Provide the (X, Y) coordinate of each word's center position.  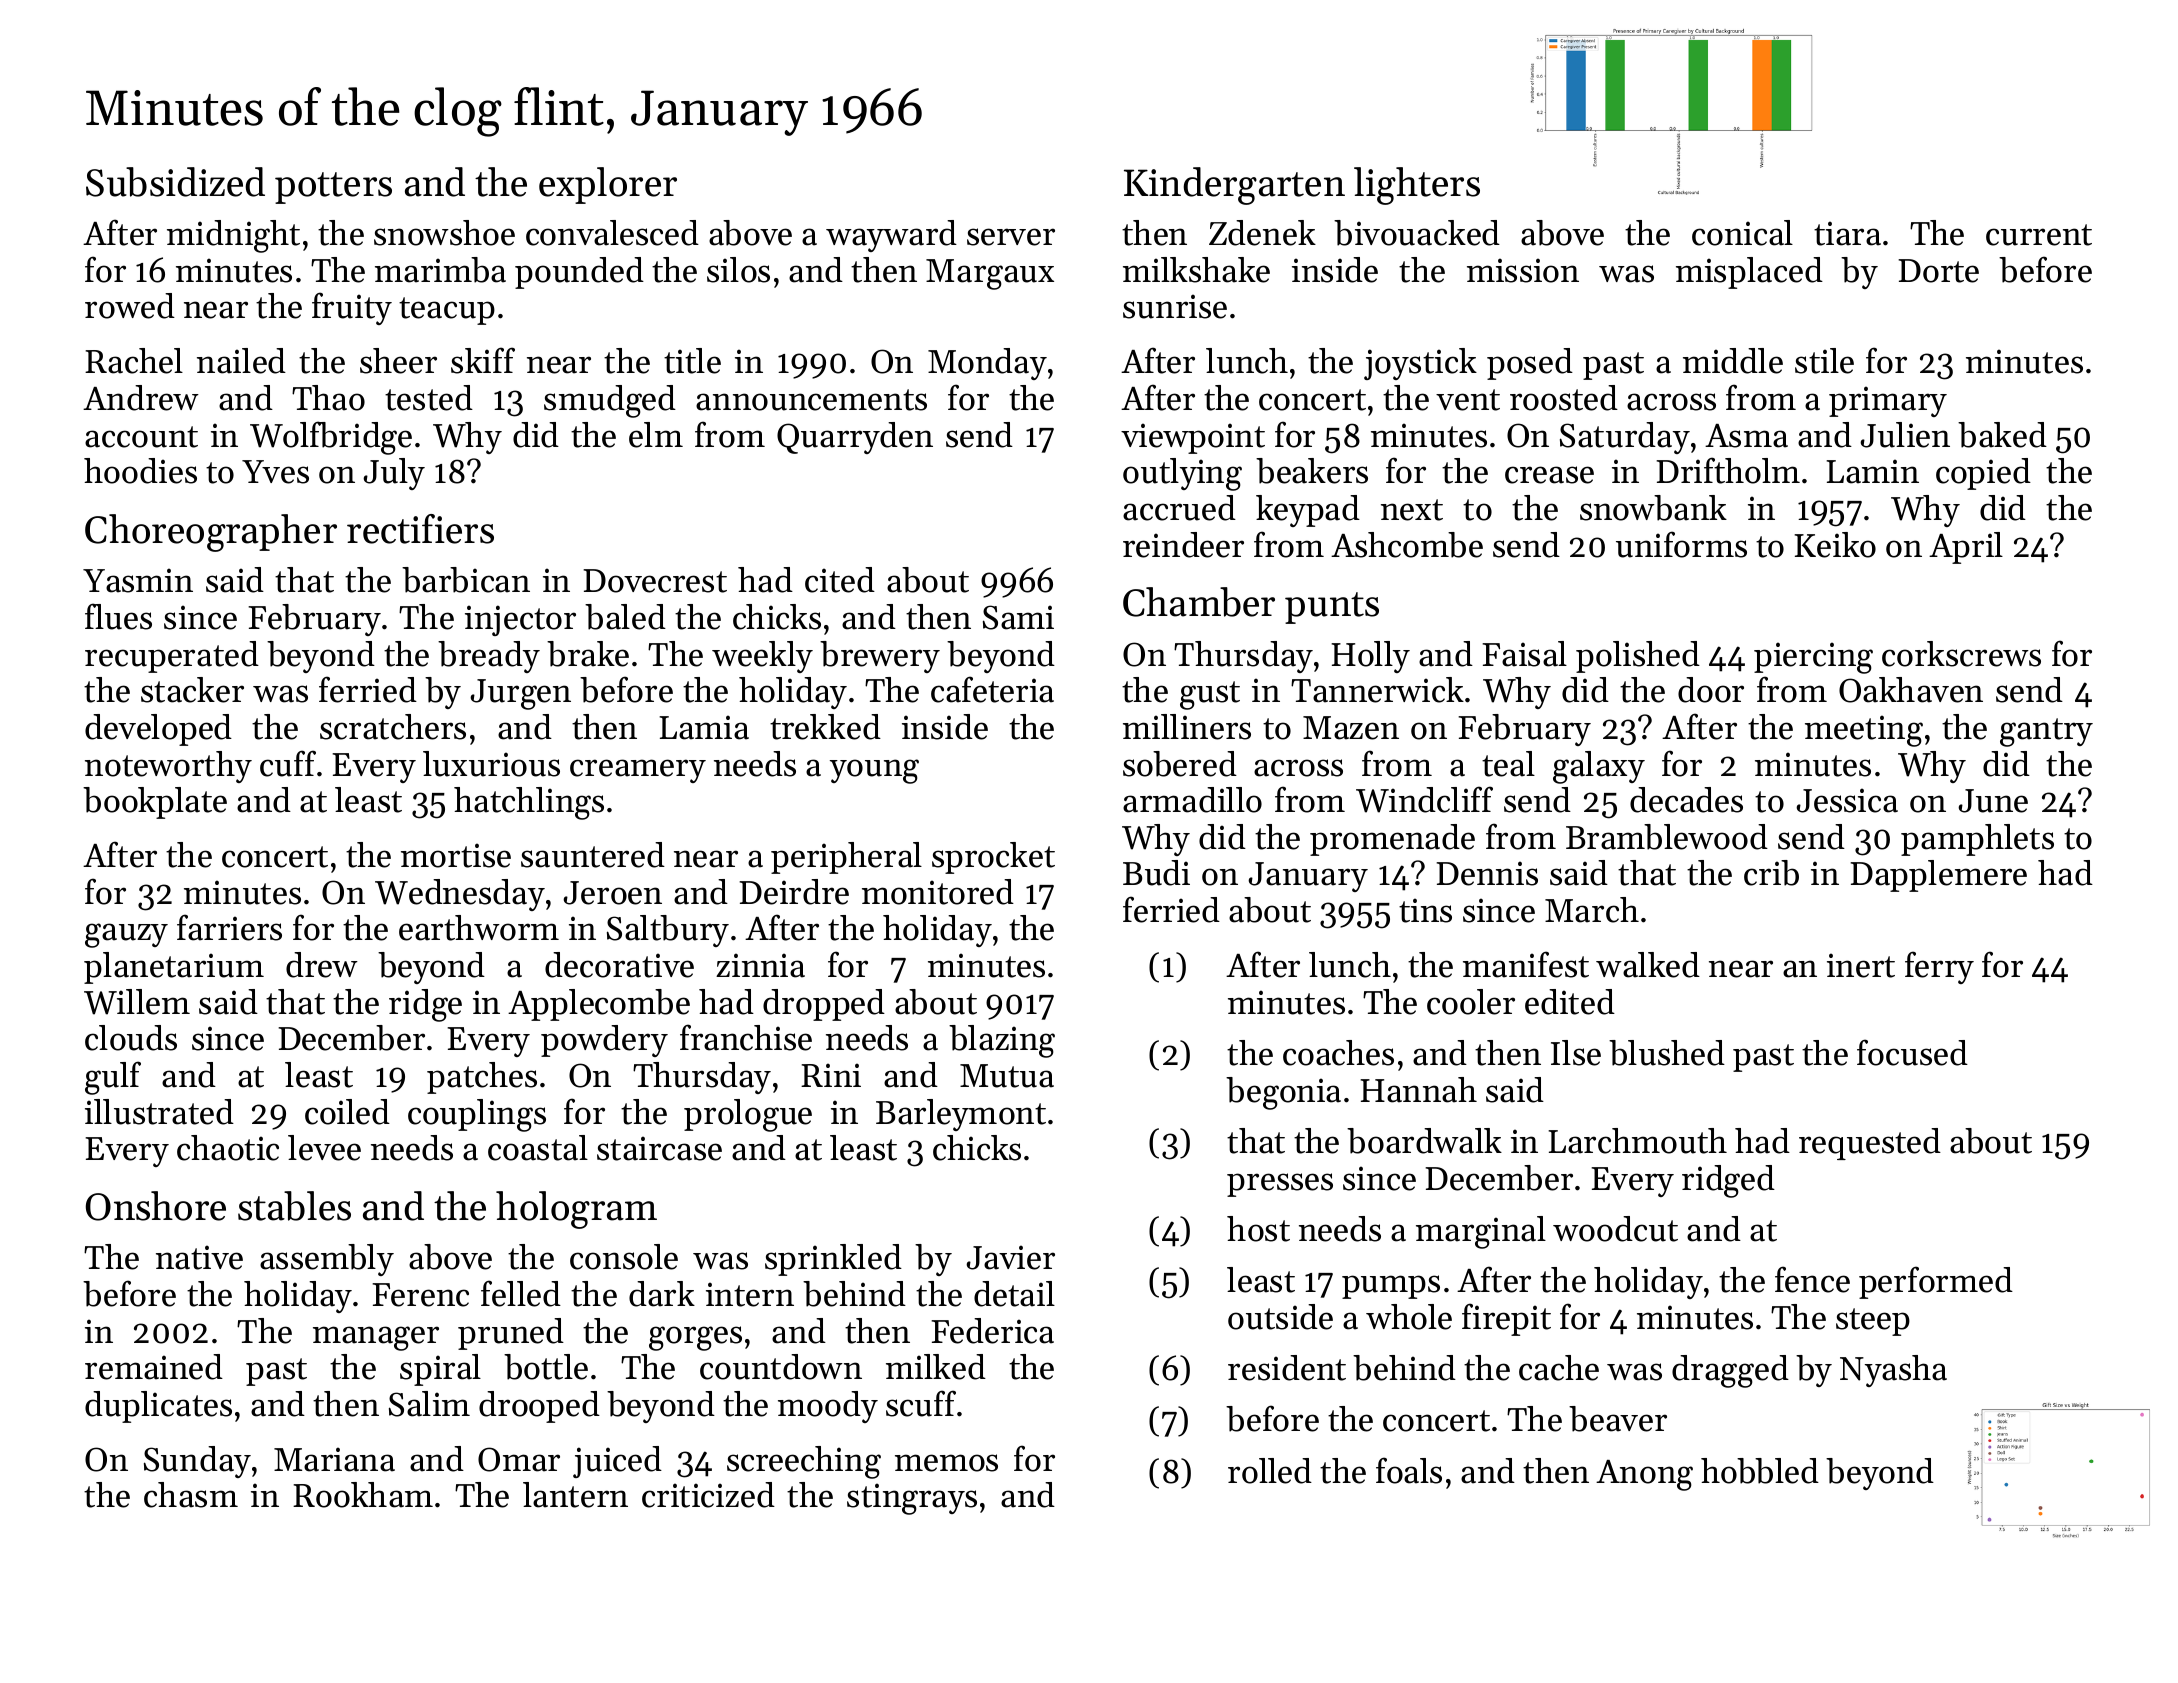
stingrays (912, 1499)
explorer (608, 185)
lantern (575, 1495)
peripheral (846, 858)
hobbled (1760, 1471)
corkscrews (1961, 654)
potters (333, 188)
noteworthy (168, 767)
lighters (1417, 186)
